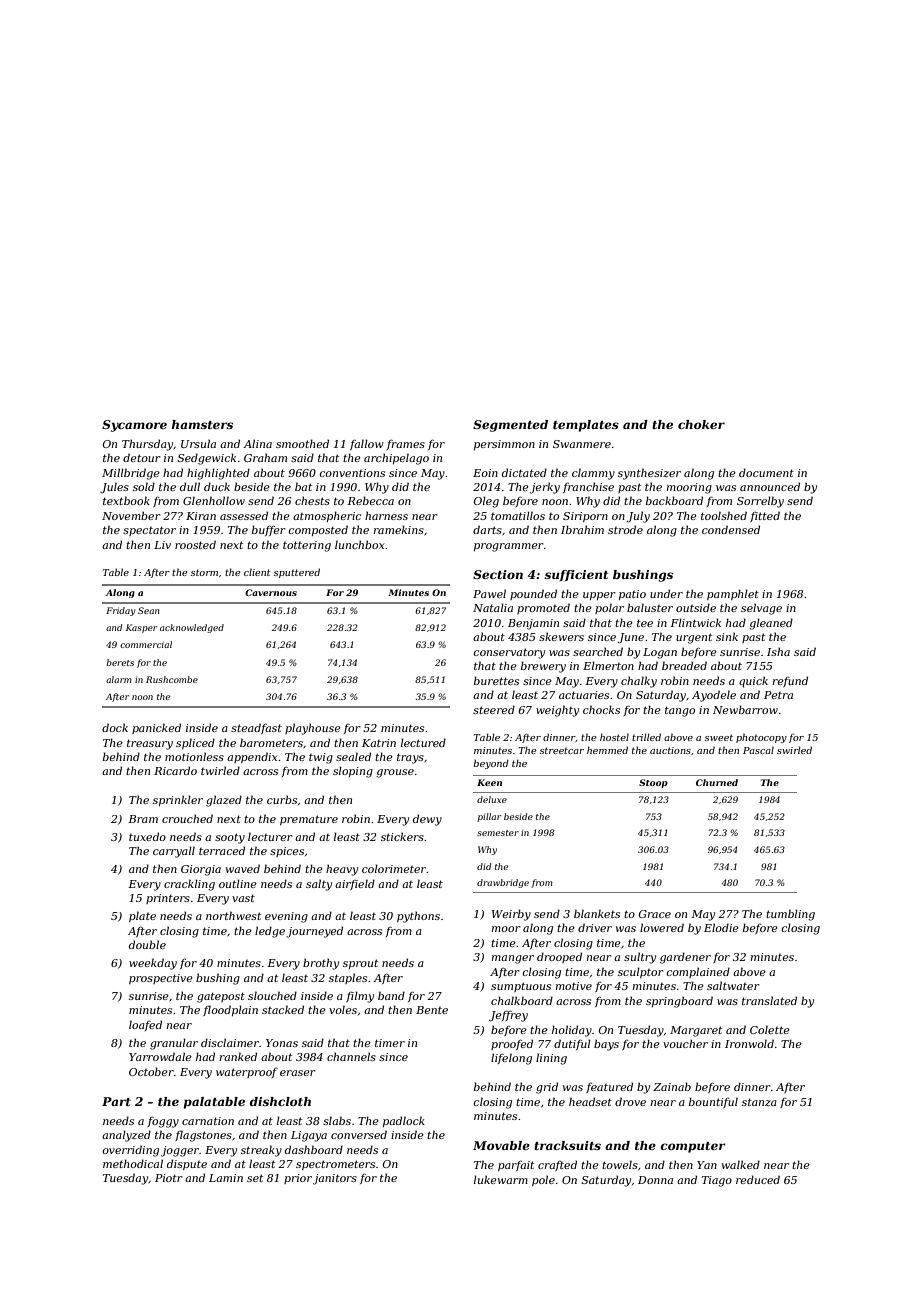 The width and height of the screenshot is (924, 1308). I want to click on urgent, so click(694, 638).
